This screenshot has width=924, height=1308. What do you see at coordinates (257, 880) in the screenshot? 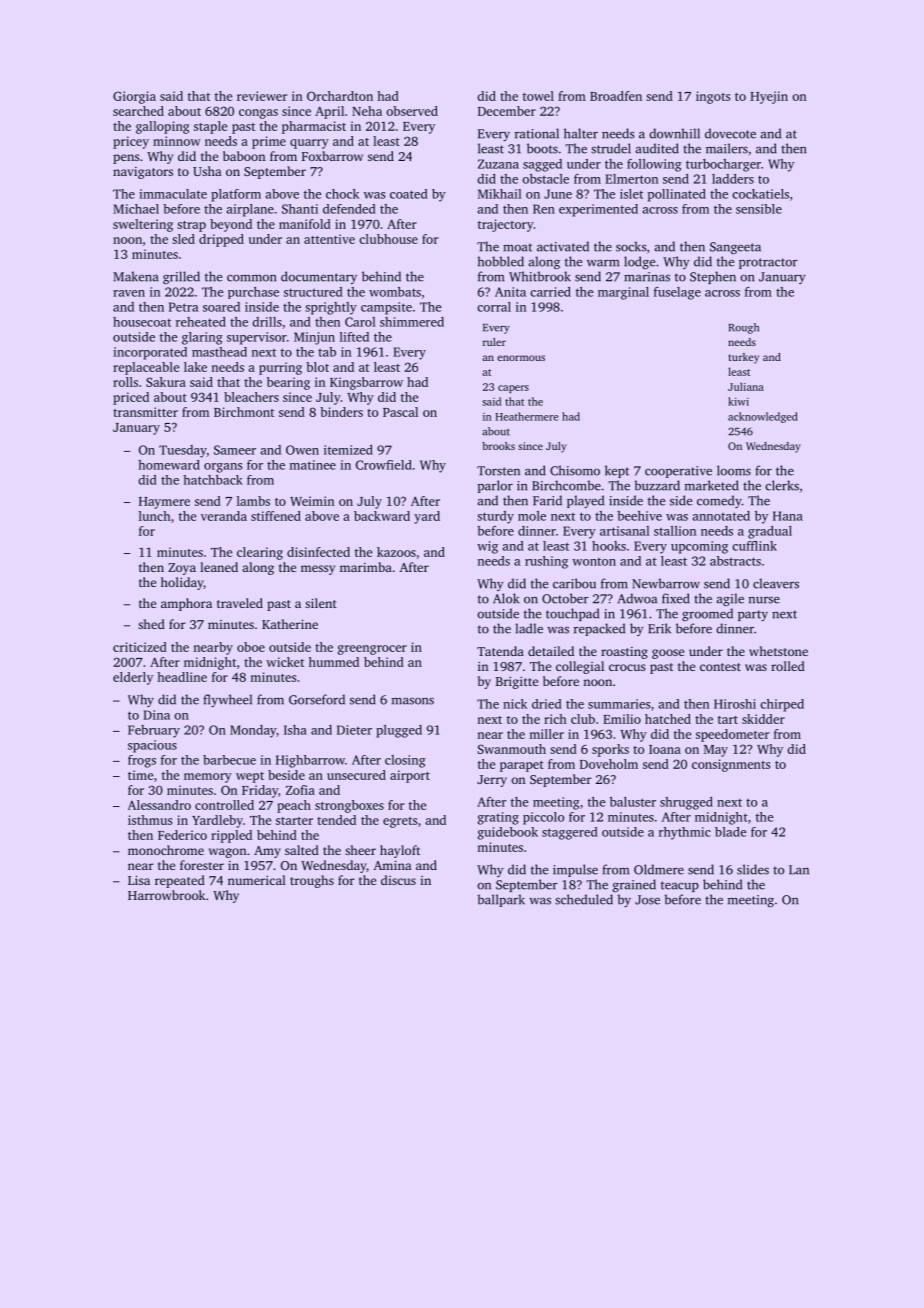
I see `numerical` at bounding box center [257, 880].
